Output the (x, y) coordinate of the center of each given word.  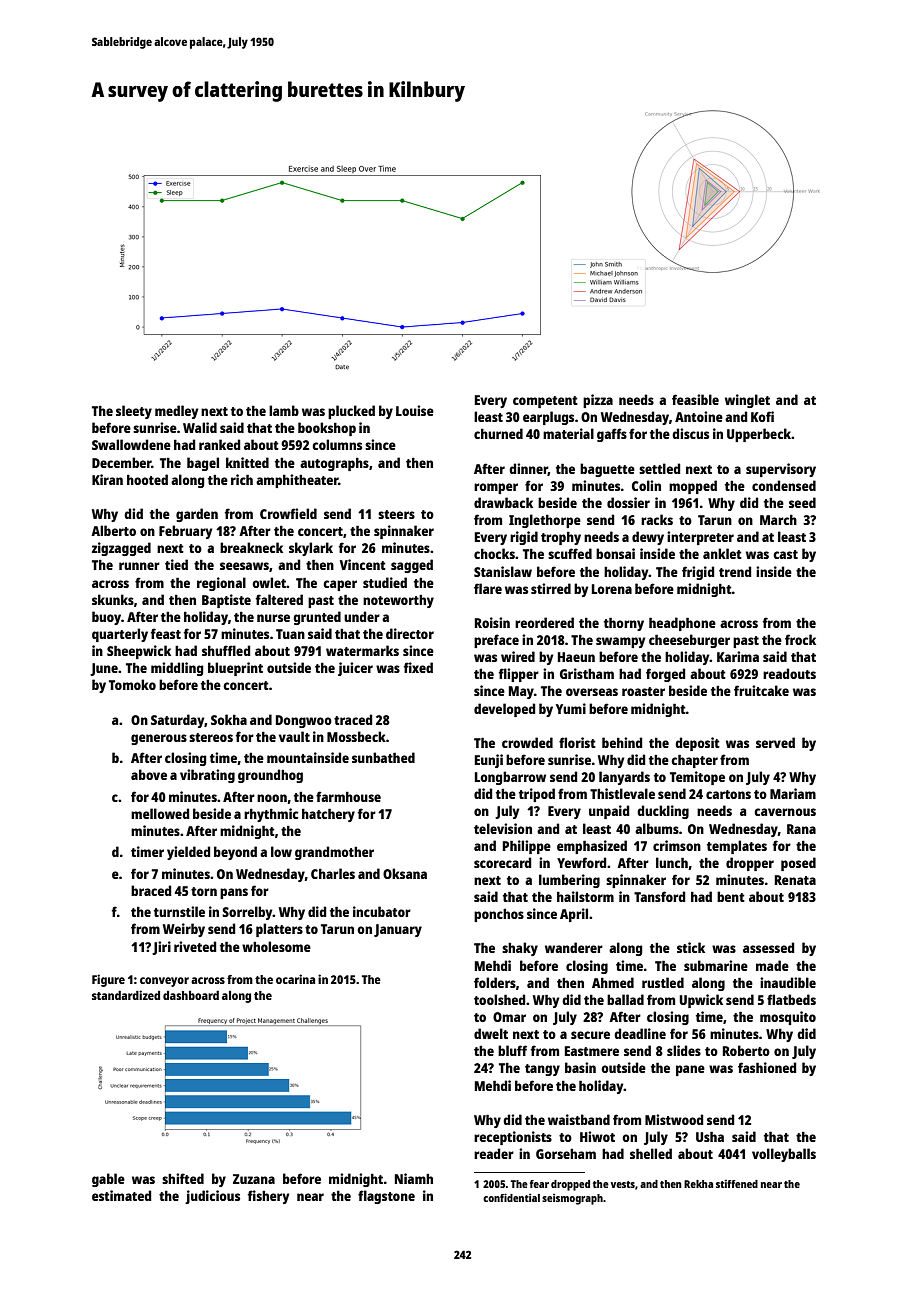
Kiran (107, 479)
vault (294, 736)
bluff (512, 1050)
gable (108, 1180)
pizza (598, 401)
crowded (527, 742)
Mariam (793, 793)
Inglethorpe (545, 521)
